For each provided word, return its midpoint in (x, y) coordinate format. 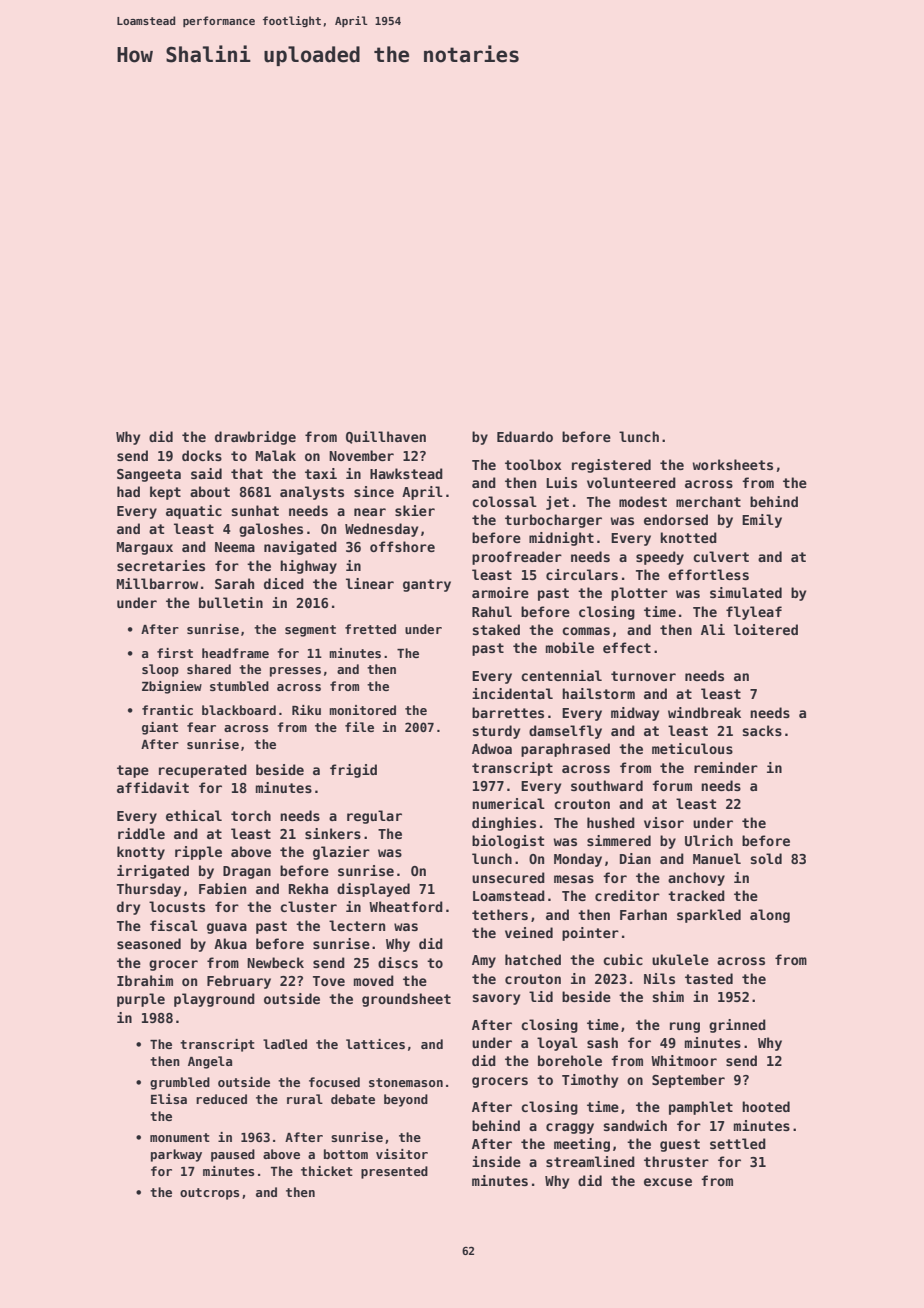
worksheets (732, 464)
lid (541, 996)
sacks (762, 730)
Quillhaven (386, 437)
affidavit (153, 787)
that (247, 473)
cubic (623, 959)
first (175, 653)
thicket (327, 1171)
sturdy (496, 732)
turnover (643, 676)
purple (141, 1000)
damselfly (565, 732)
